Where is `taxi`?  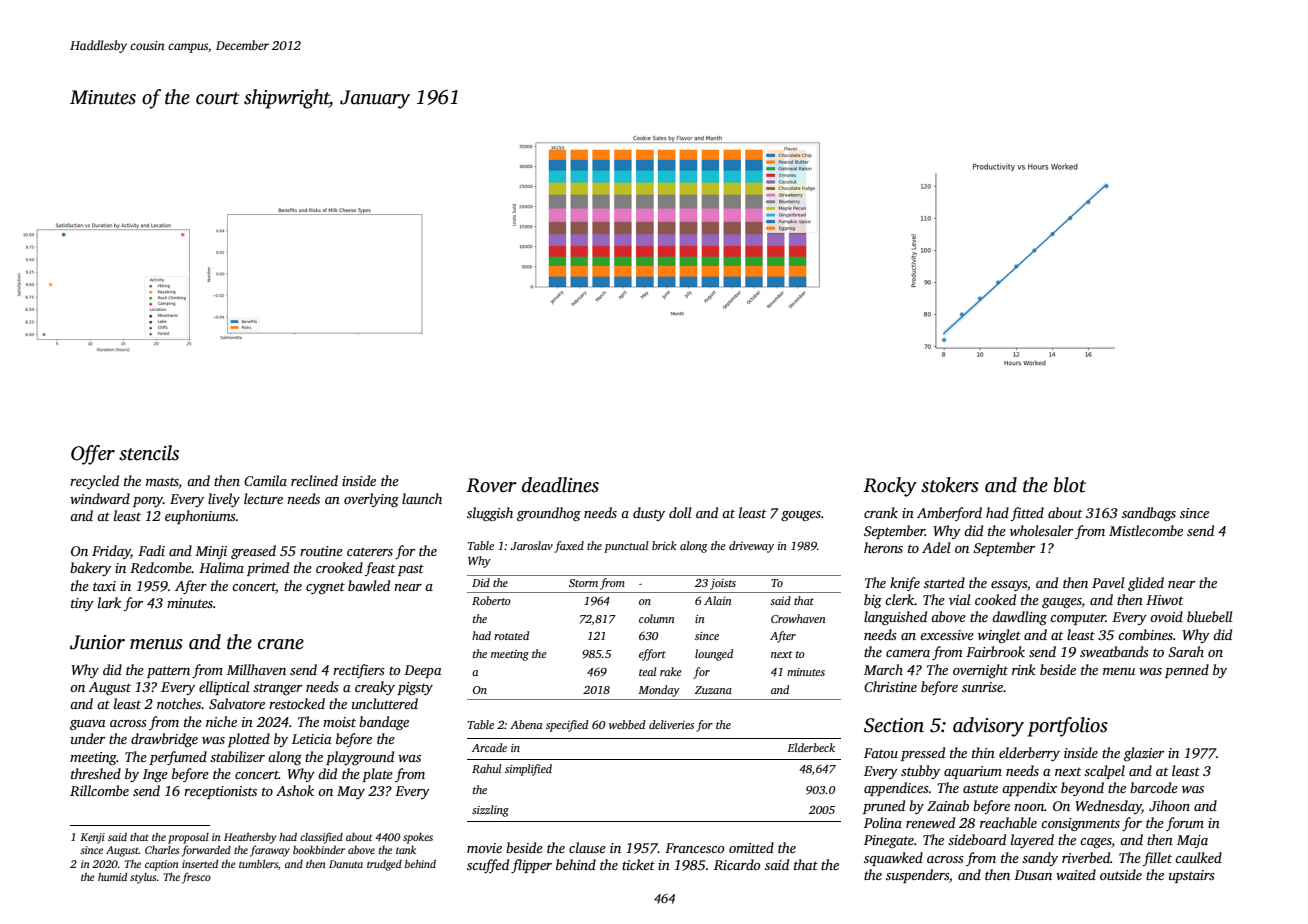 taxi is located at coordinates (104, 586).
